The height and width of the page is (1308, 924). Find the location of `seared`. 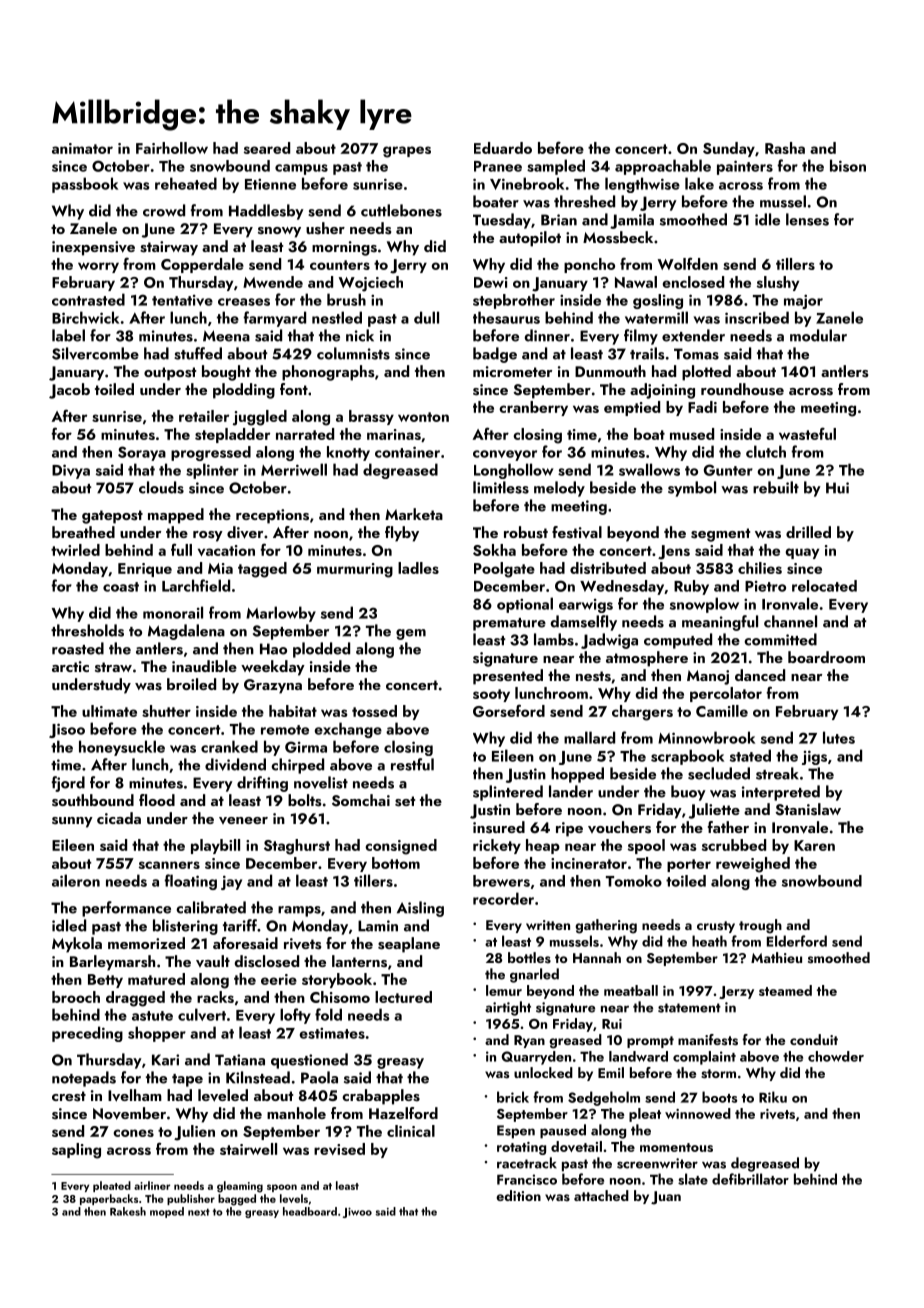

seared is located at coordinates (267, 148).
